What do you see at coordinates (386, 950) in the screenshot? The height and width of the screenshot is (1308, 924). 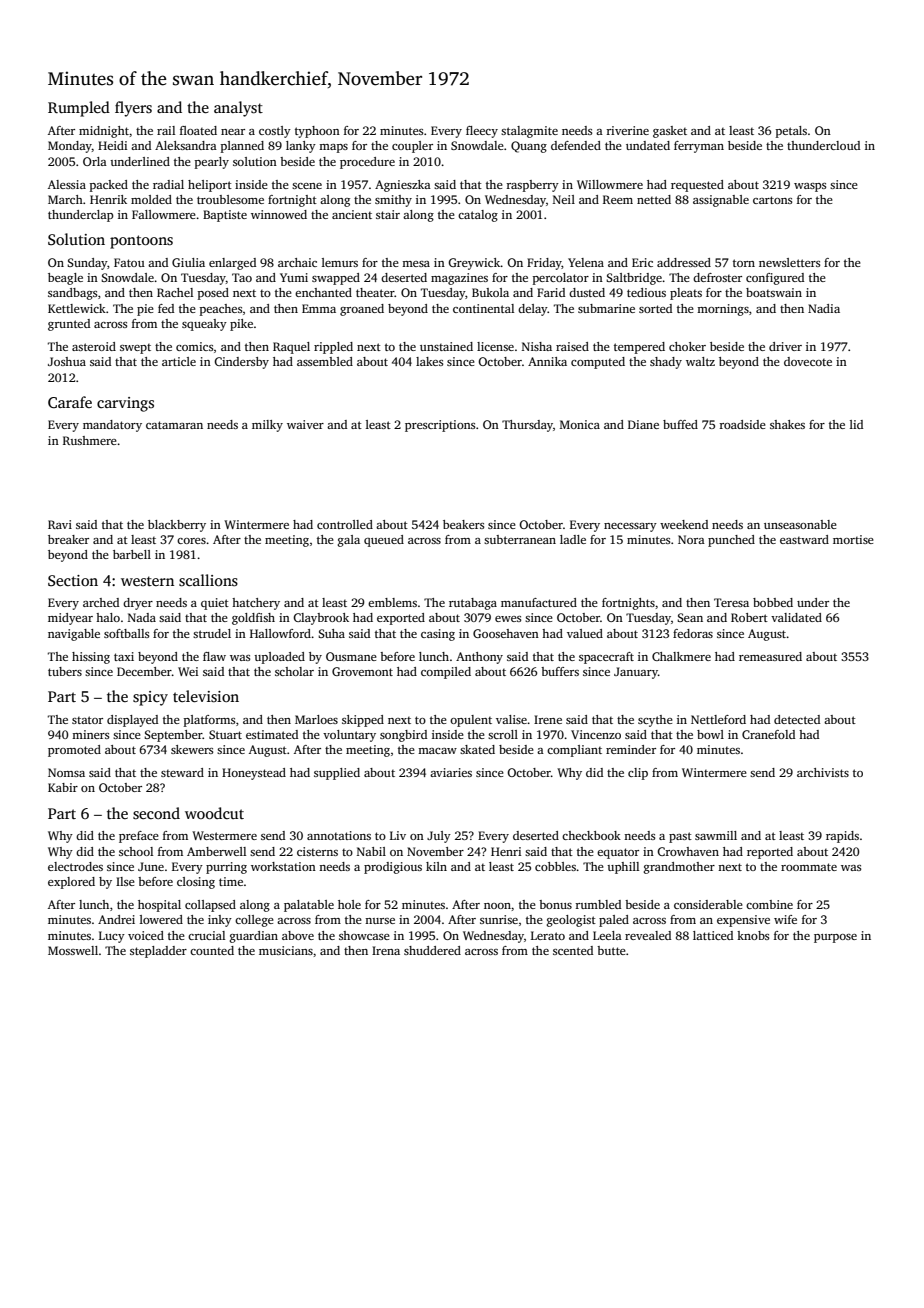 I see `Irena` at bounding box center [386, 950].
